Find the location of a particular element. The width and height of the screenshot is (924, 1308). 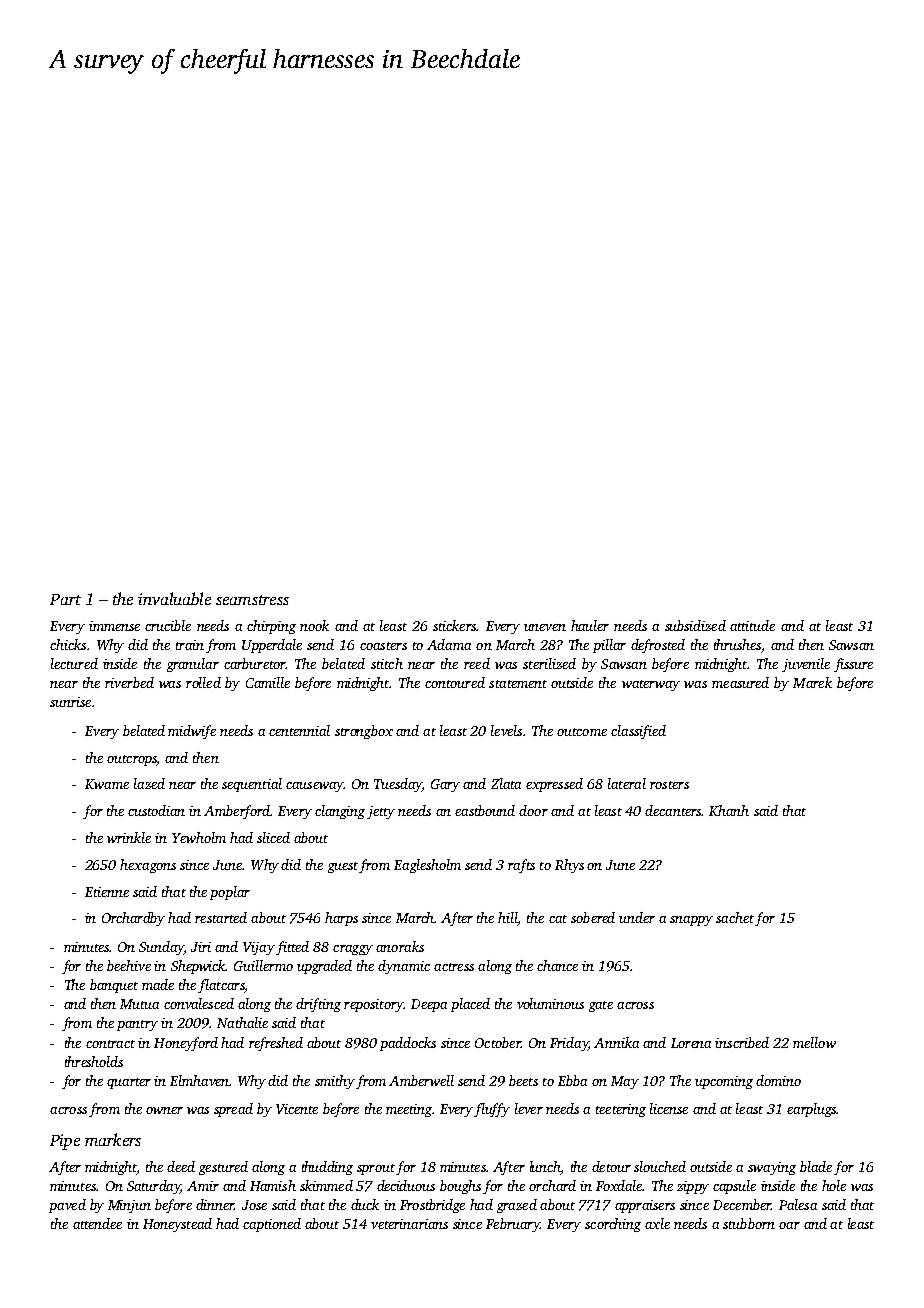

veterinarians is located at coordinates (409, 1224).
